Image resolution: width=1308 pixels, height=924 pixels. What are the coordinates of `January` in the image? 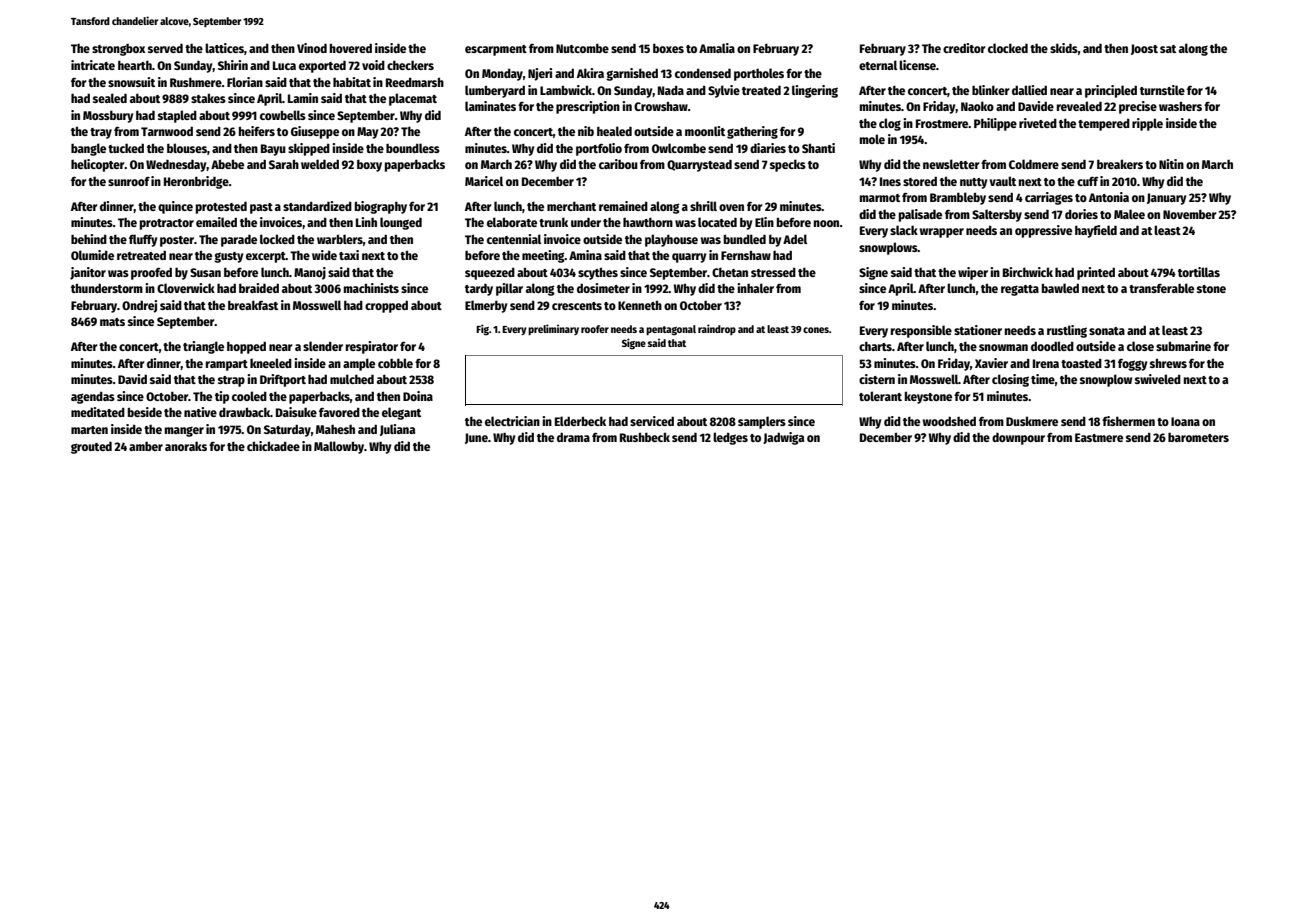 It's located at (1166, 199).
